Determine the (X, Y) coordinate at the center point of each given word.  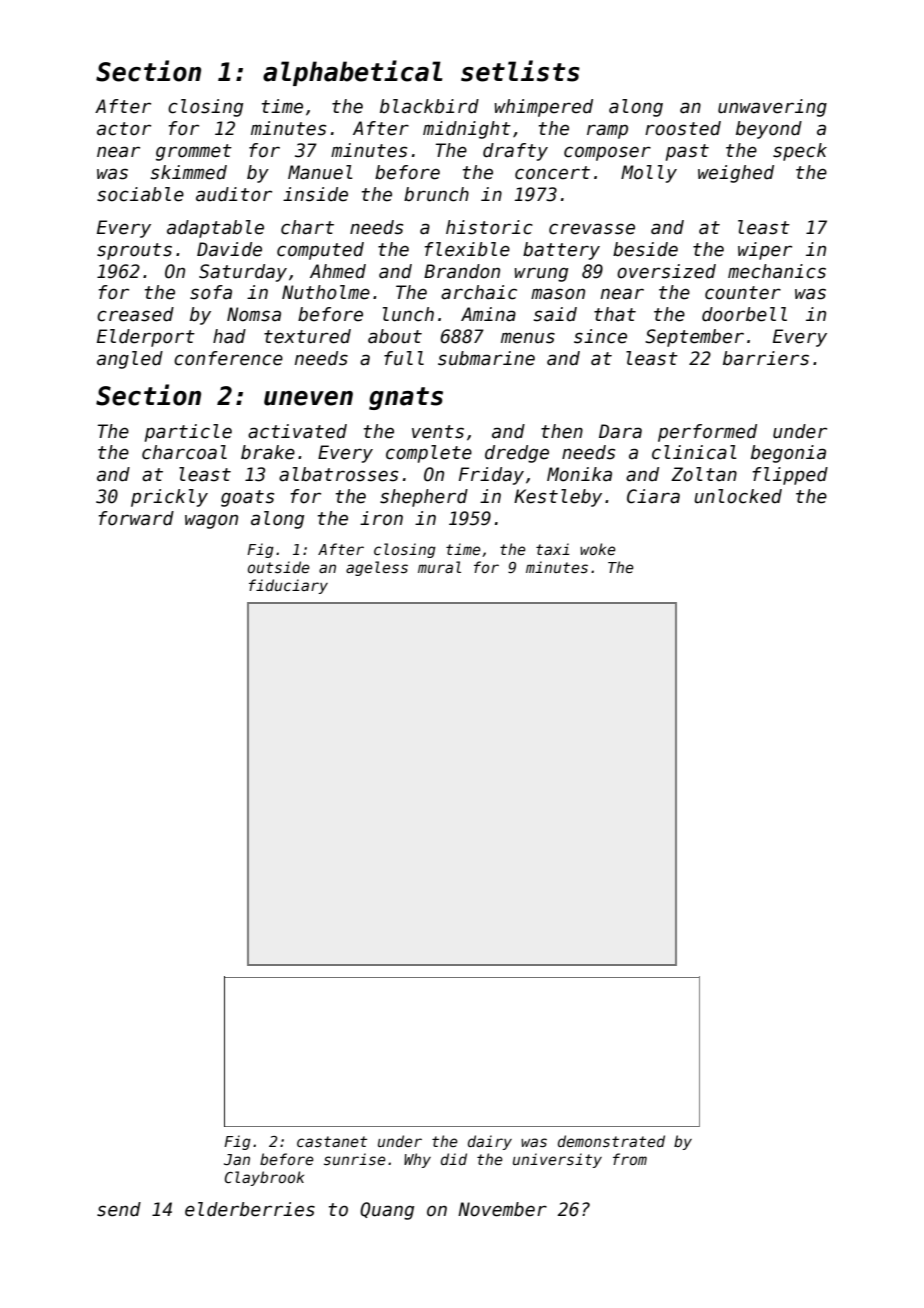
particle (188, 433)
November (502, 1209)
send (119, 1209)
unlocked (738, 496)
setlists (520, 71)
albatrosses (338, 474)
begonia (788, 454)
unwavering (772, 108)
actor (124, 129)
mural (439, 567)
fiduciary (288, 586)
